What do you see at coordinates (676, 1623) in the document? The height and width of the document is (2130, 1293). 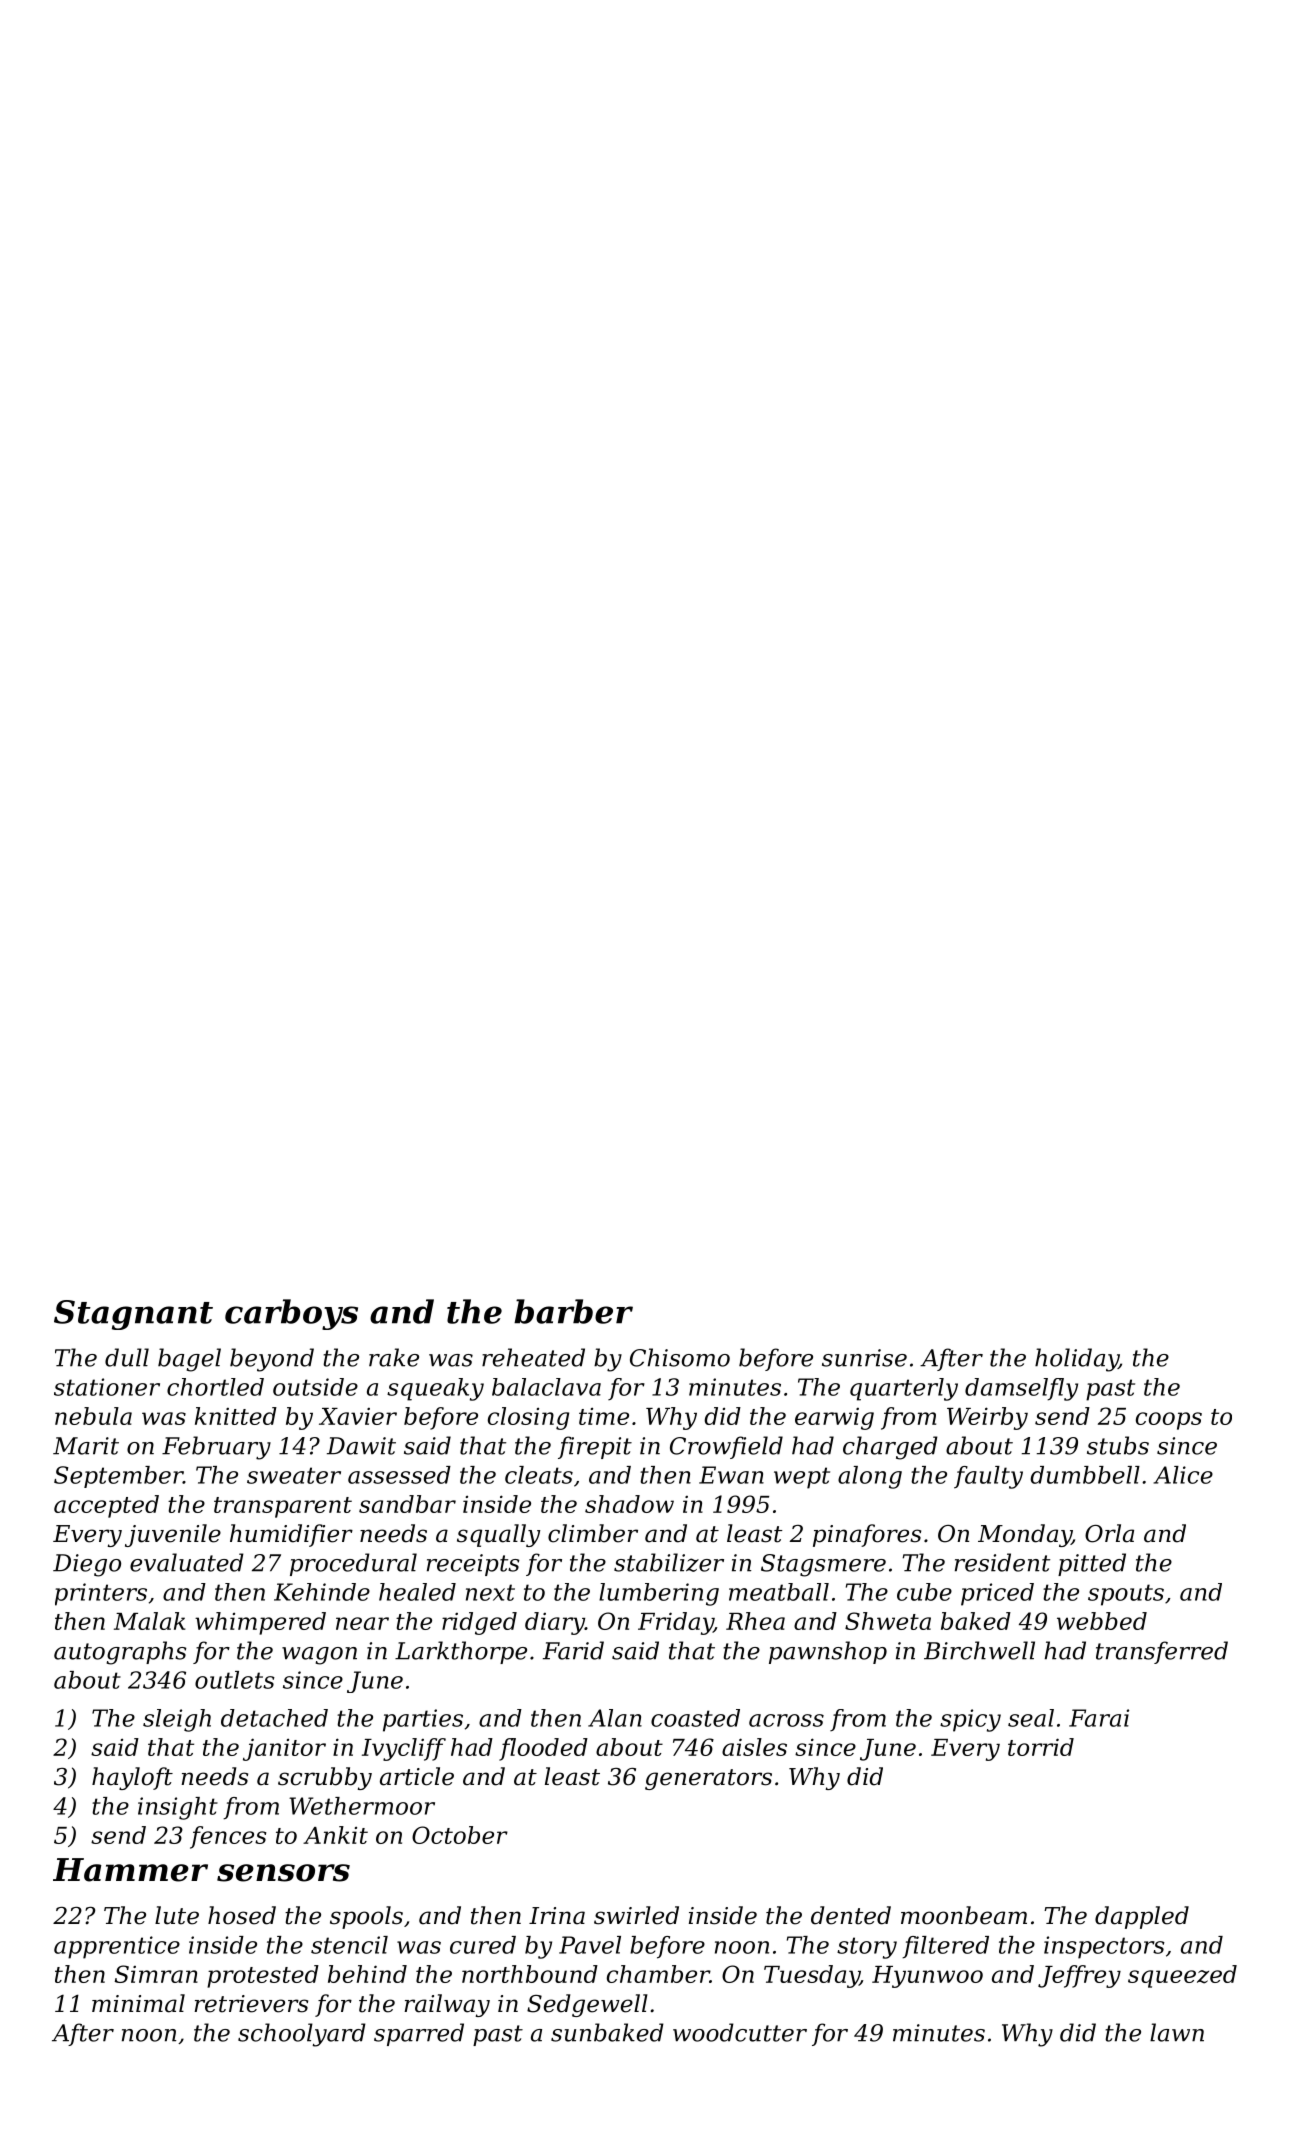 I see `Friday` at bounding box center [676, 1623].
